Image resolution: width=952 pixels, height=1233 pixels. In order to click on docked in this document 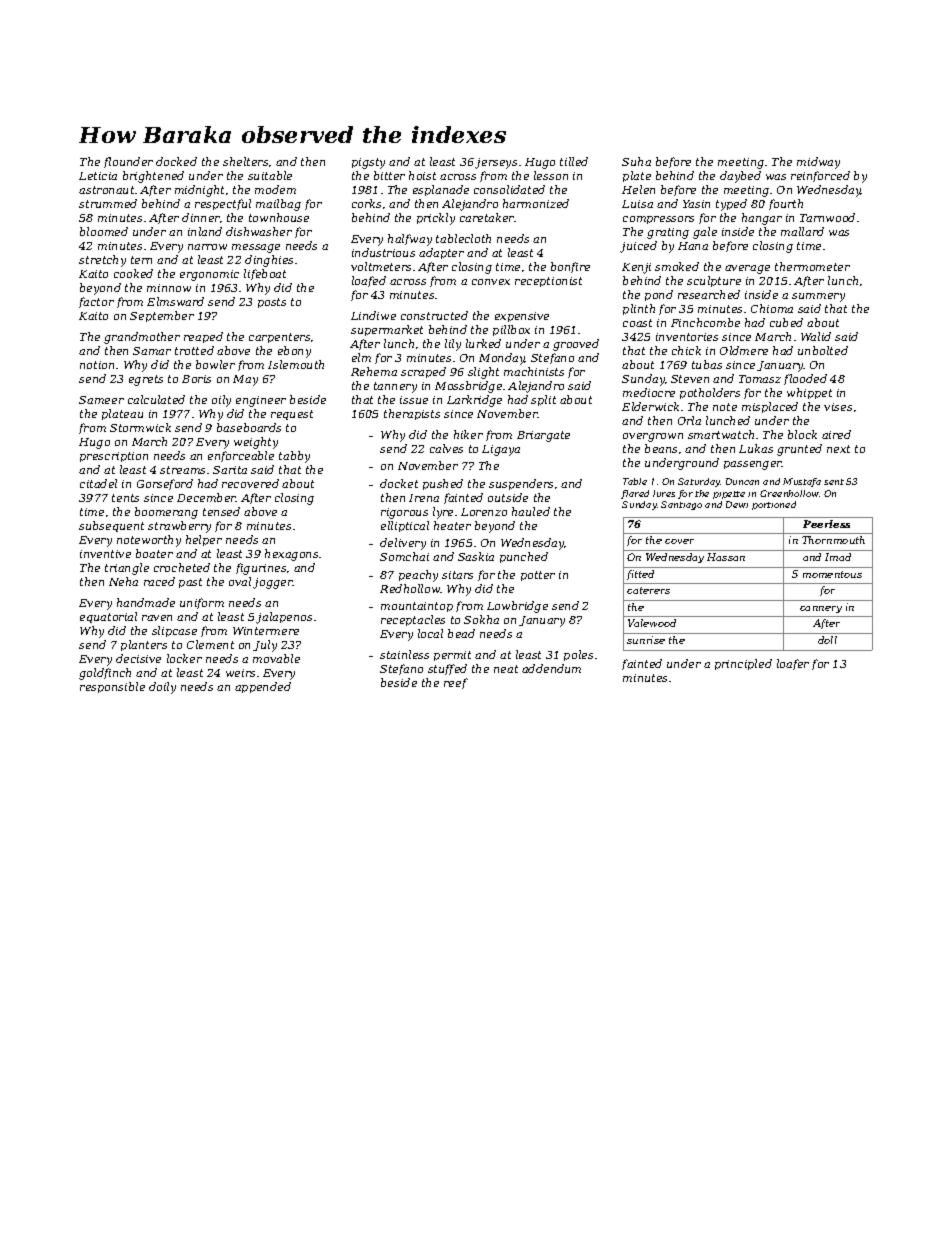, I will do `click(176, 161)`.
